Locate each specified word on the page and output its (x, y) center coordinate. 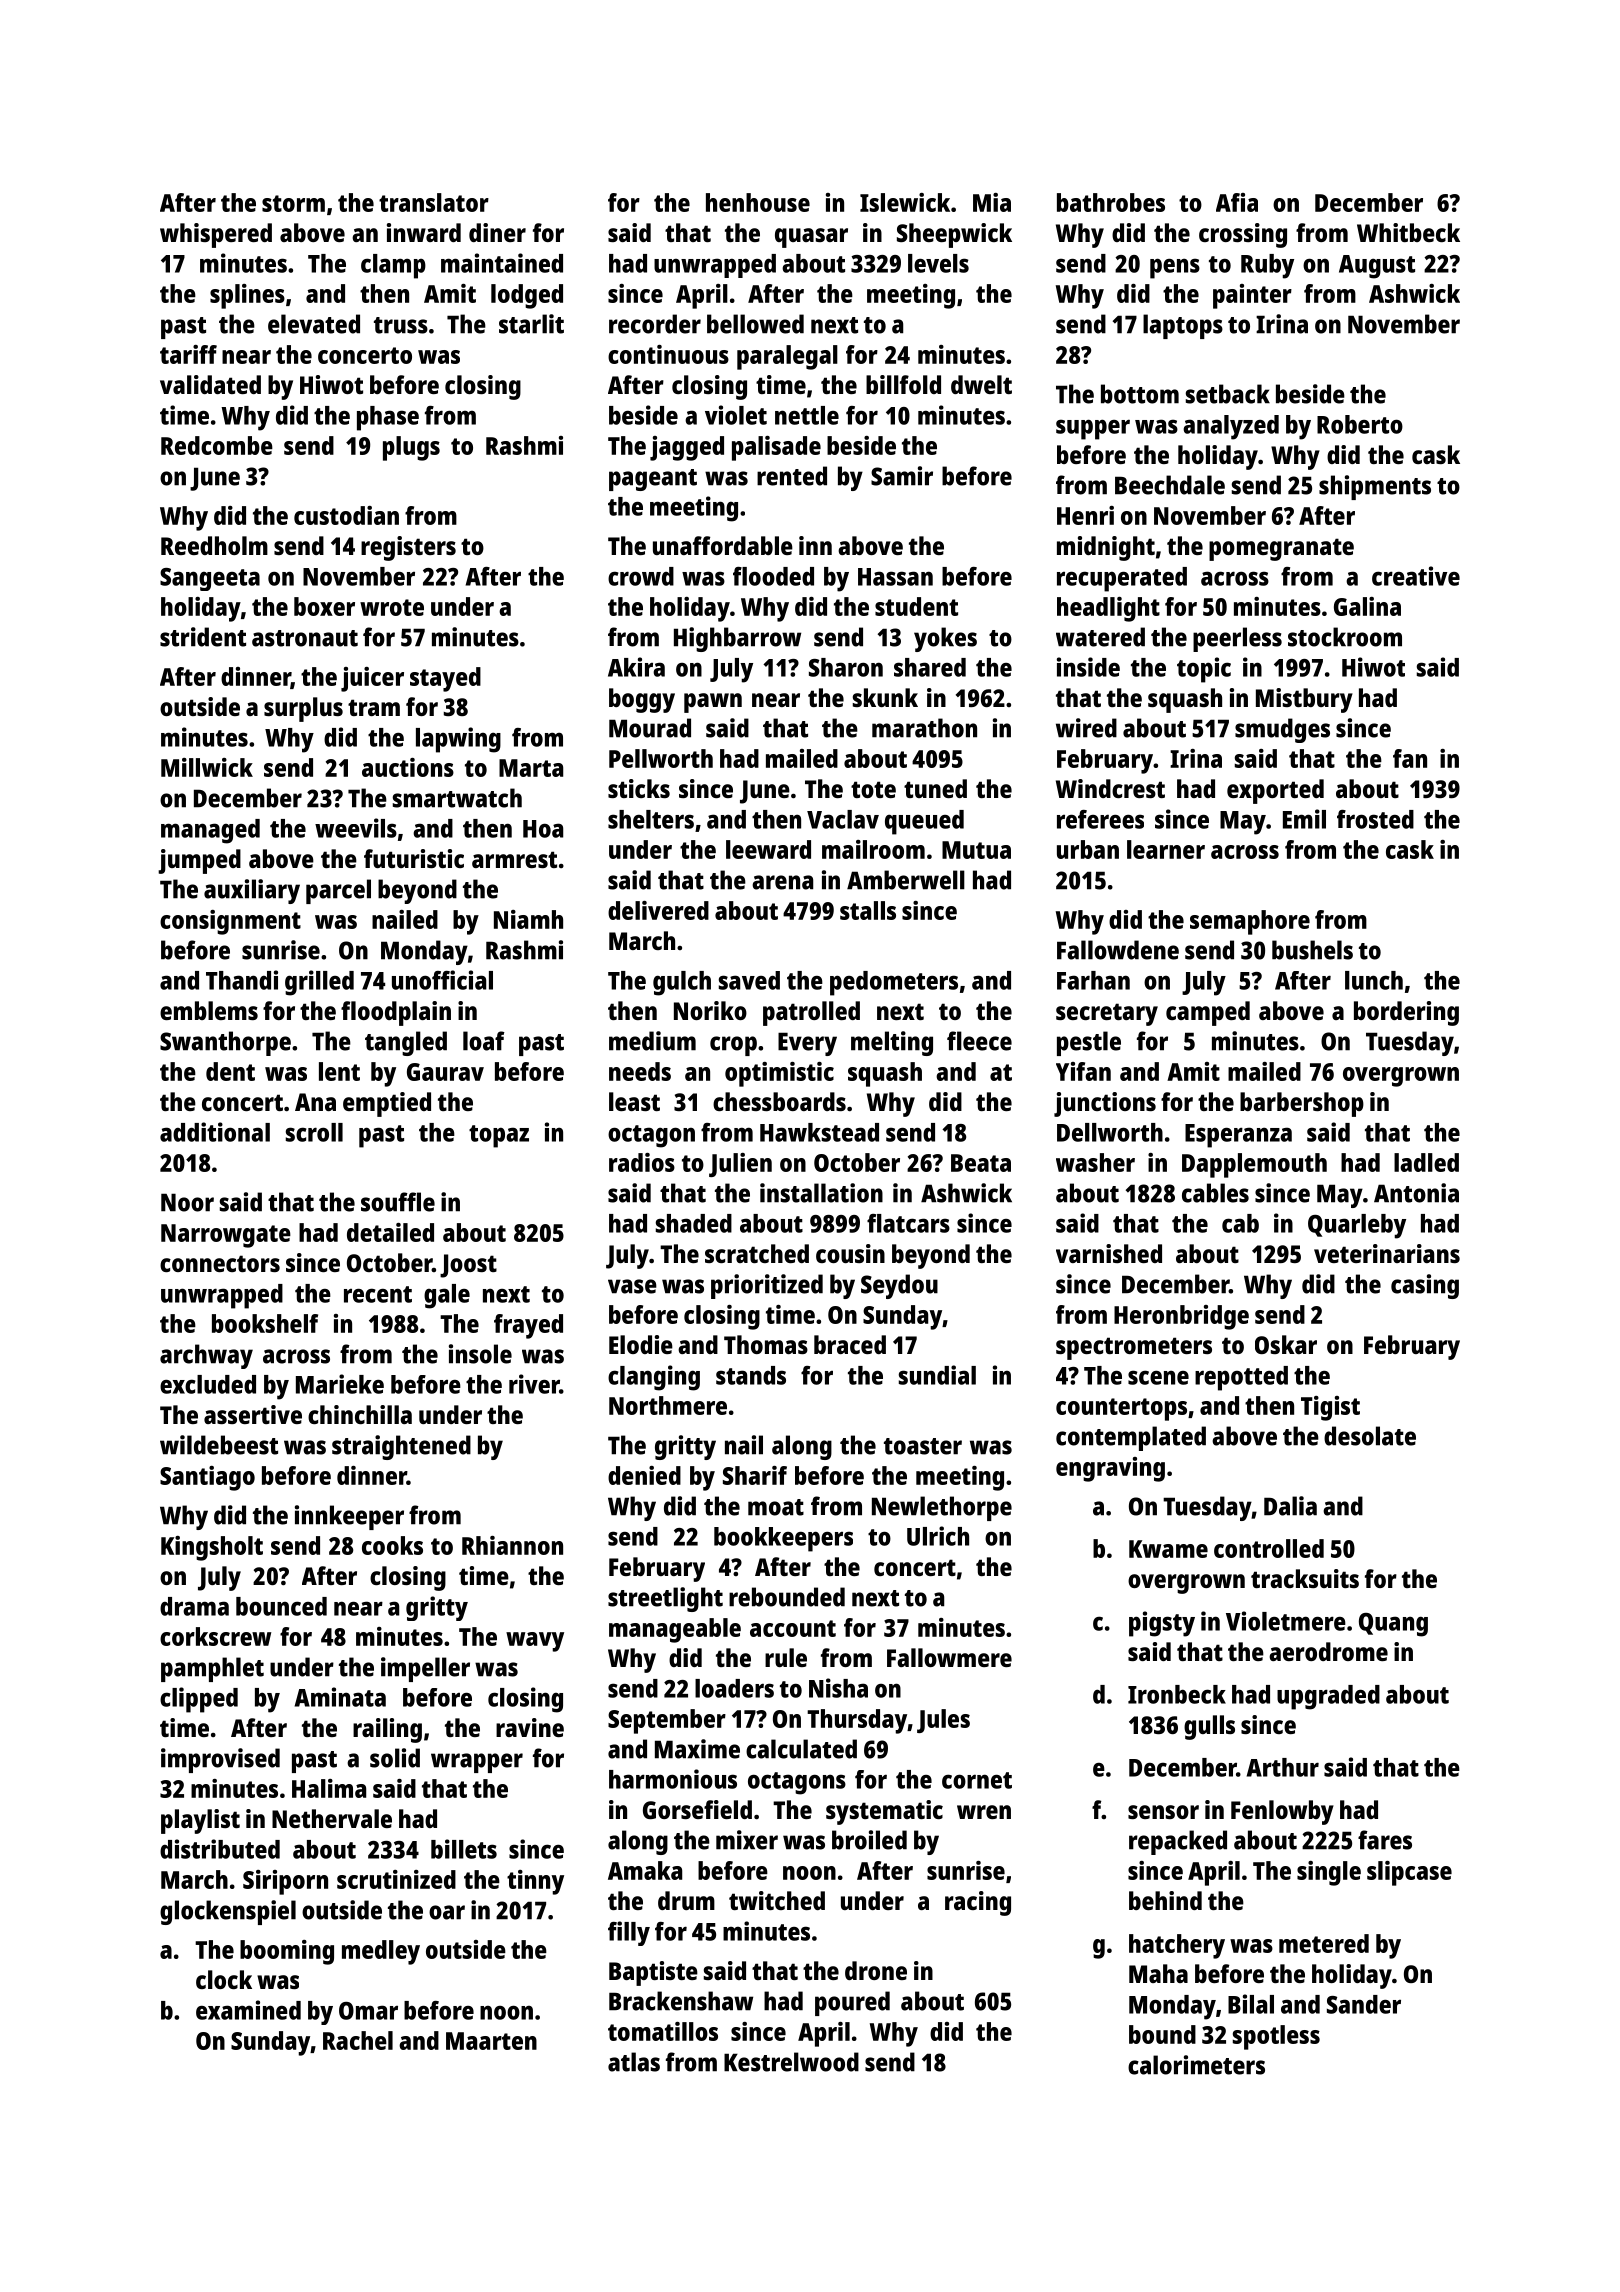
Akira (636, 667)
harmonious (673, 1779)
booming (287, 1952)
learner (1166, 849)
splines (247, 296)
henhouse (758, 202)
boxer (324, 606)
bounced (281, 1606)
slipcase (1409, 1873)
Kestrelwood (791, 2062)
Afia (1237, 202)
